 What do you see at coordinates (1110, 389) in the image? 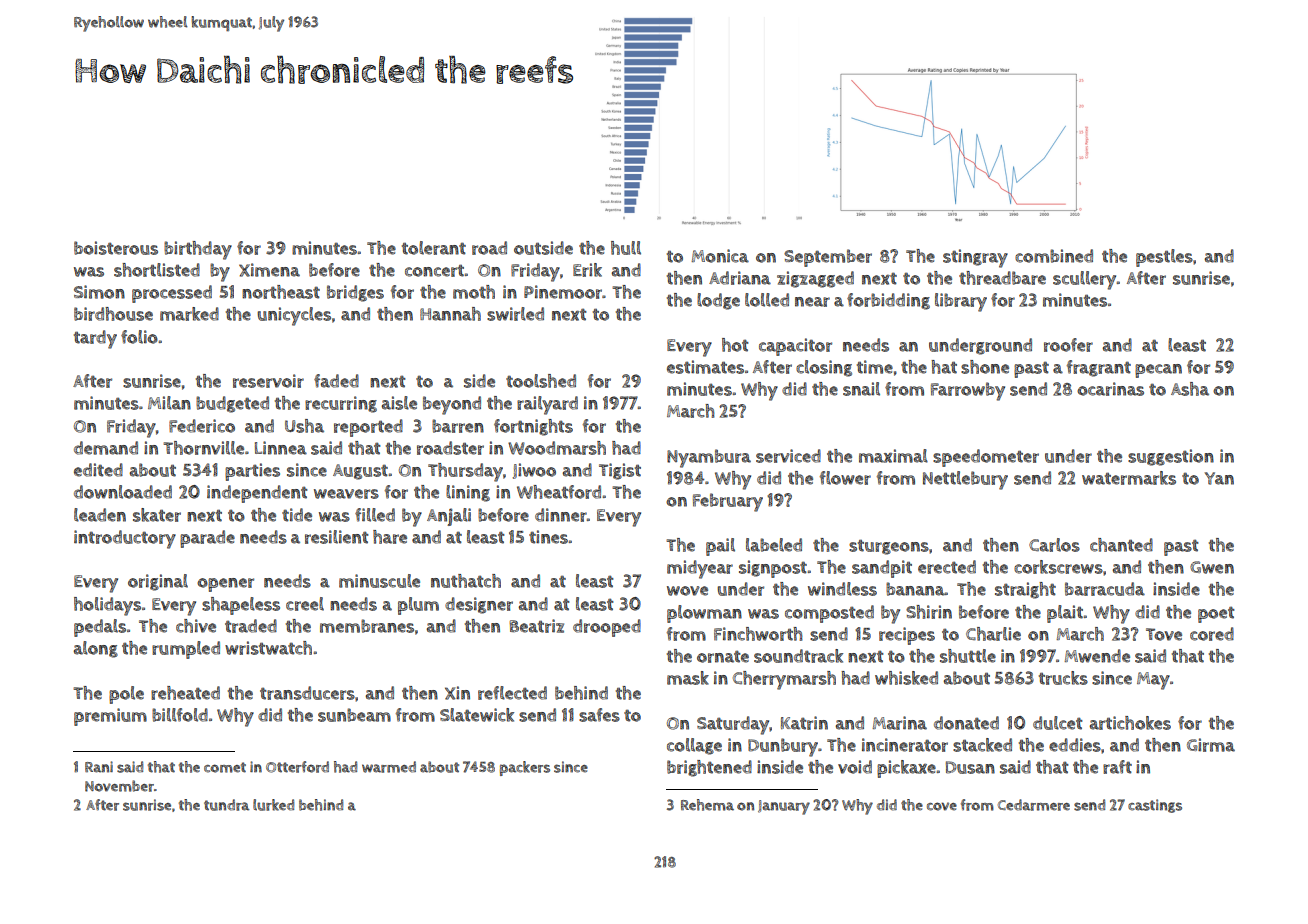
I see `ocarinas` at bounding box center [1110, 389].
